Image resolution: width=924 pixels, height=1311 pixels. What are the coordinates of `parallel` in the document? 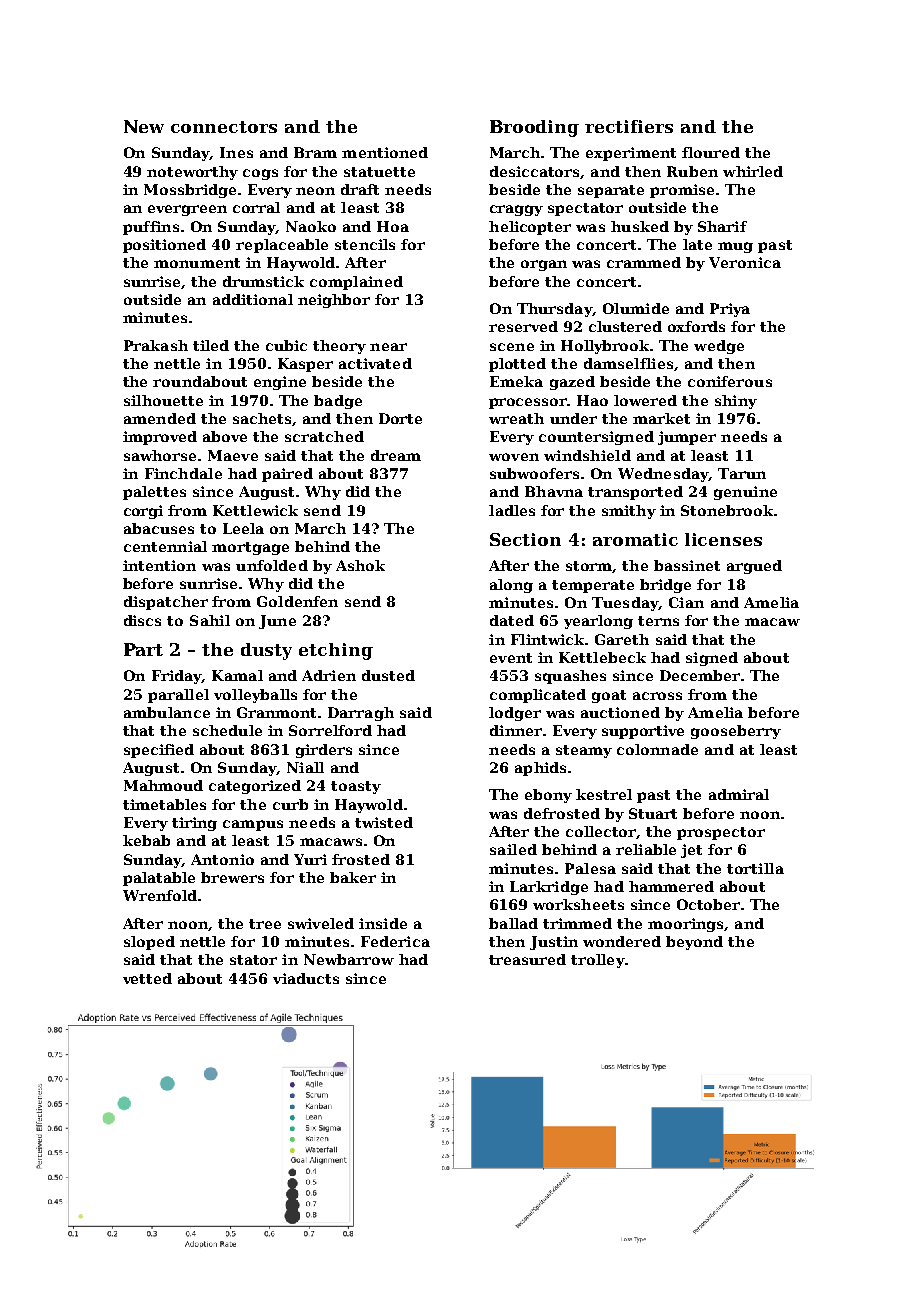 It's located at (178, 696).
